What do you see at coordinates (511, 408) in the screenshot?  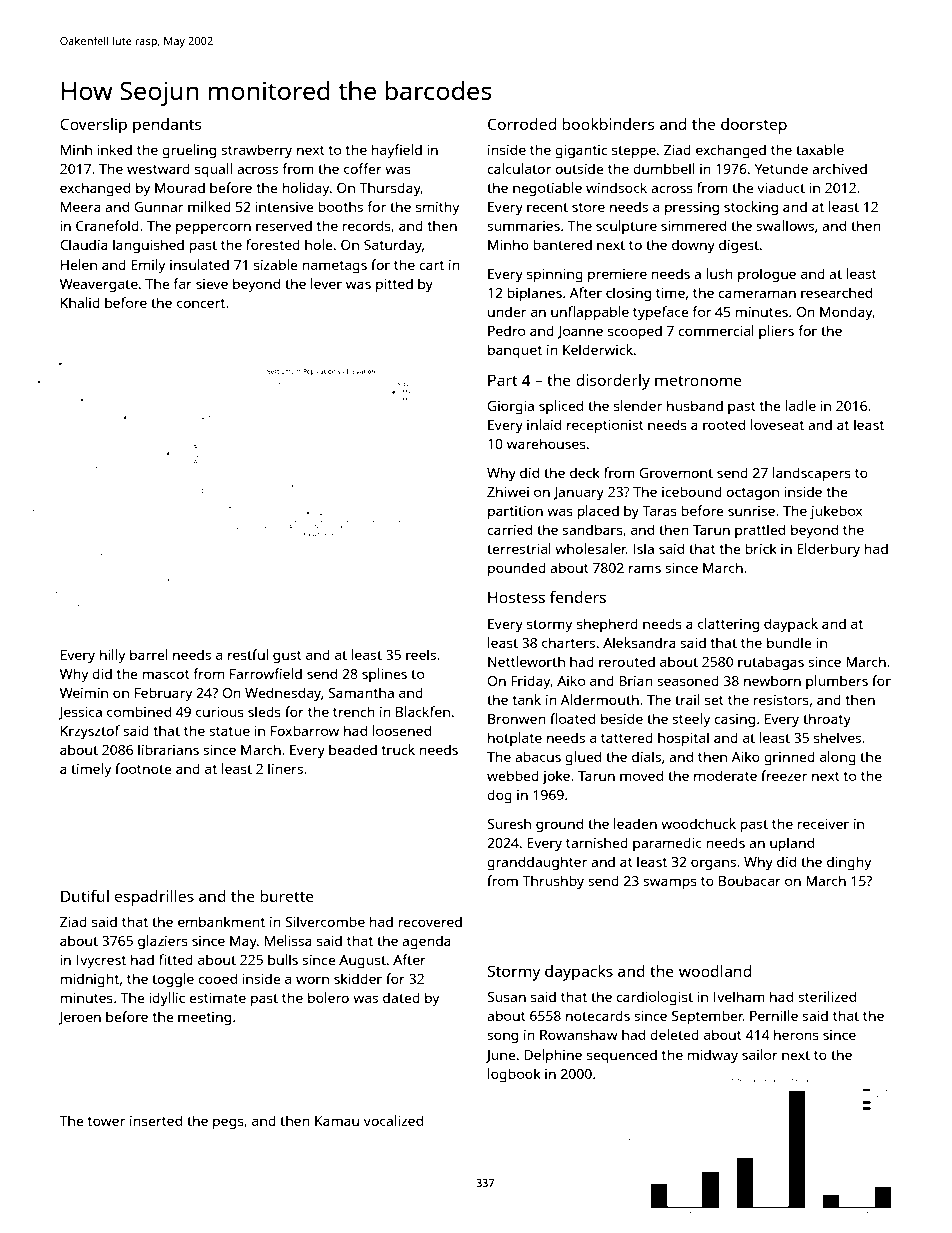 I see `Giorgia` at bounding box center [511, 408].
